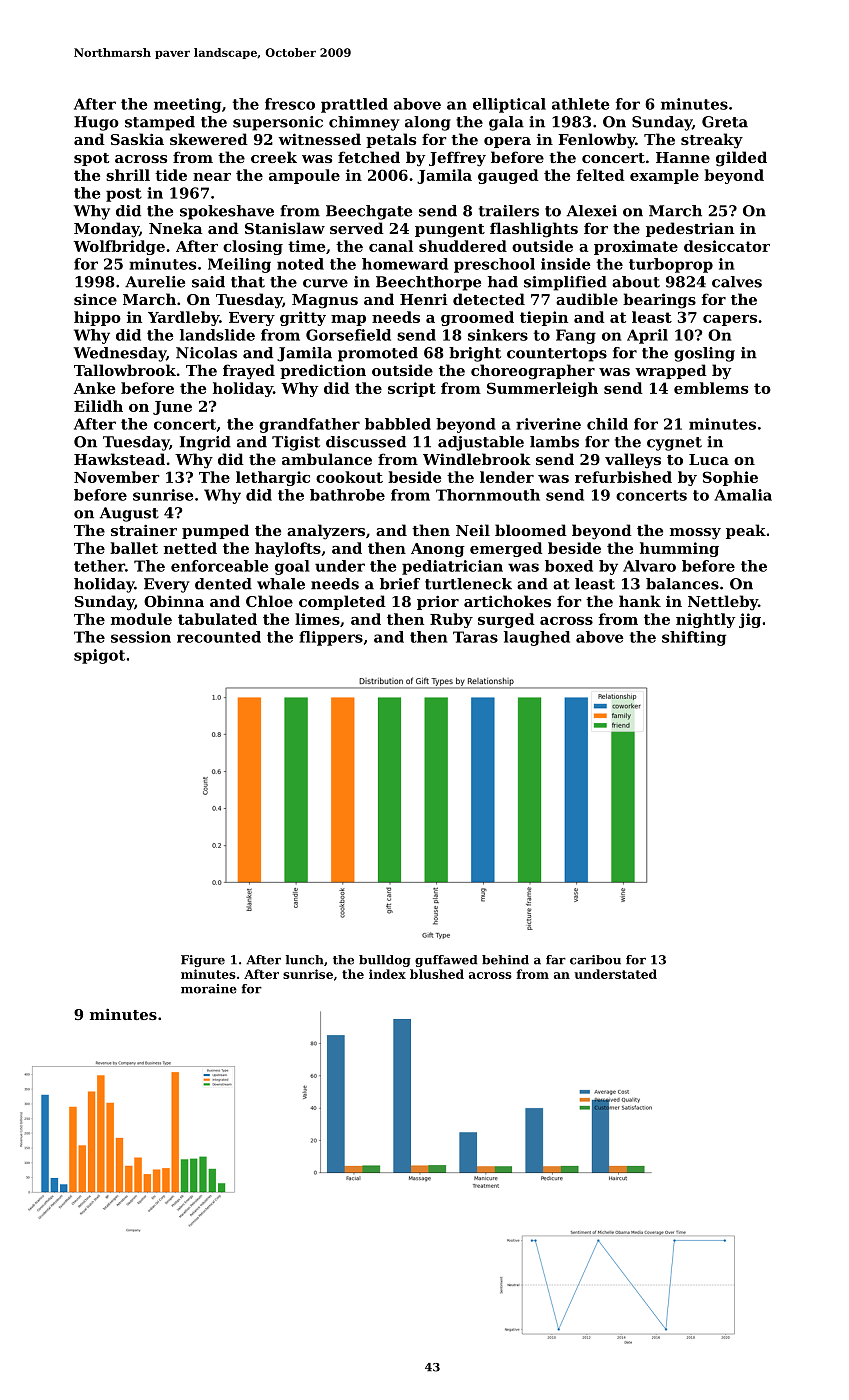 This image has height=1400, width=849. Describe the element at coordinates (682, 584) in the image. I see `balances` at that location.
